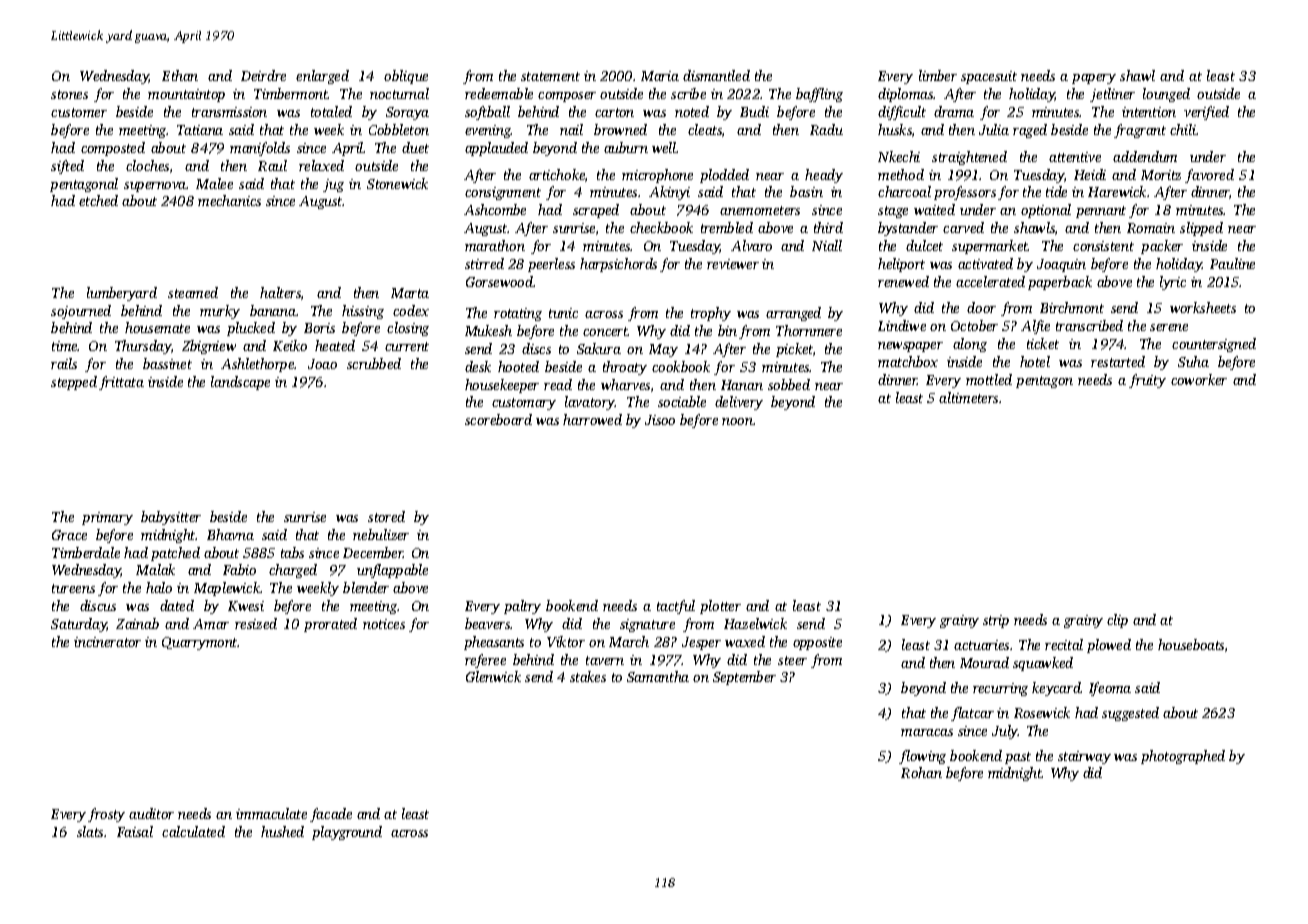 The width and height of the page is (1308, 924). Describe the element at coordinates (193, 831) in the page. I see `calculated` at that location.
